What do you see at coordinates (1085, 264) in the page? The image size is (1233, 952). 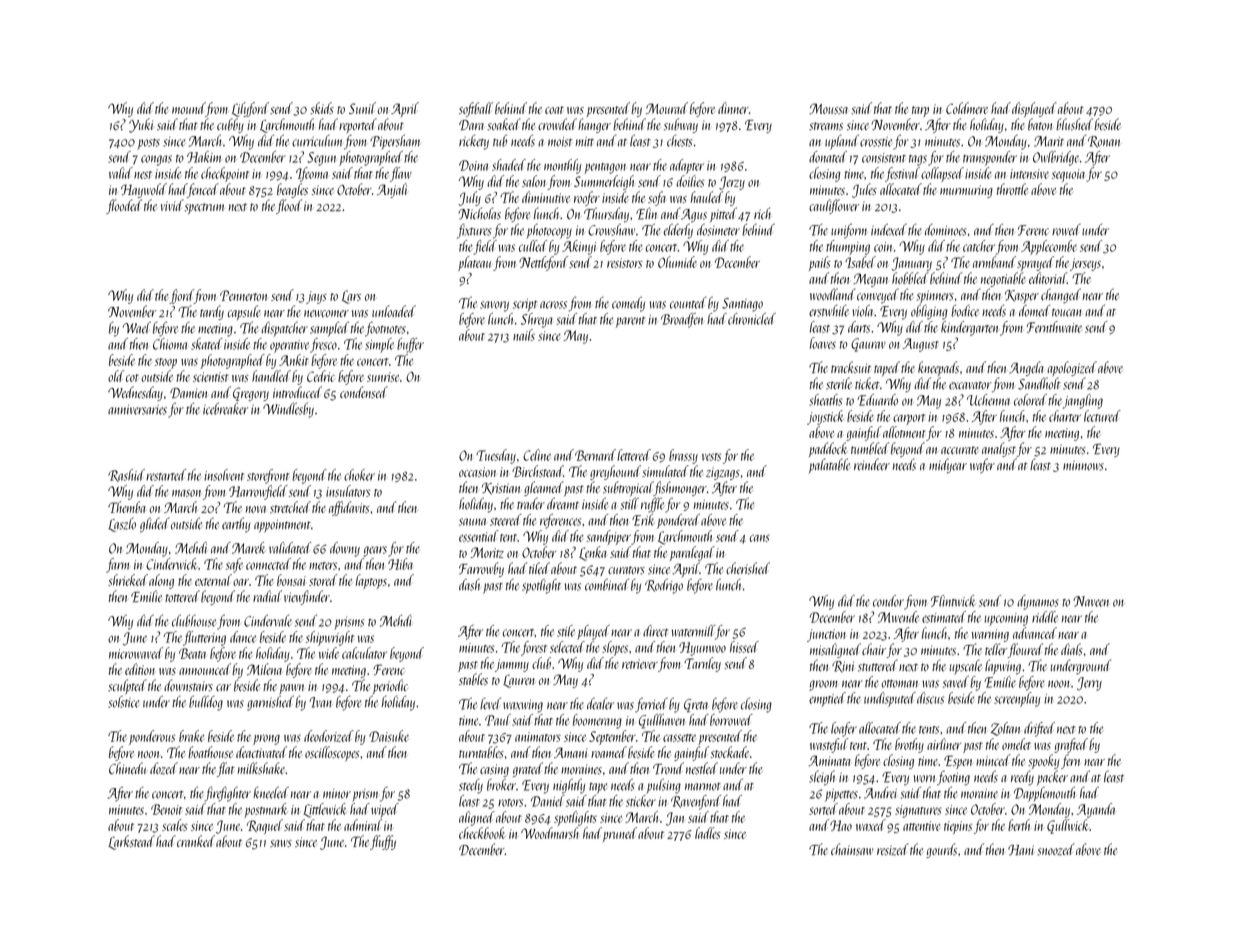 I see `jerseys` at bounding box center [1085, 264].
